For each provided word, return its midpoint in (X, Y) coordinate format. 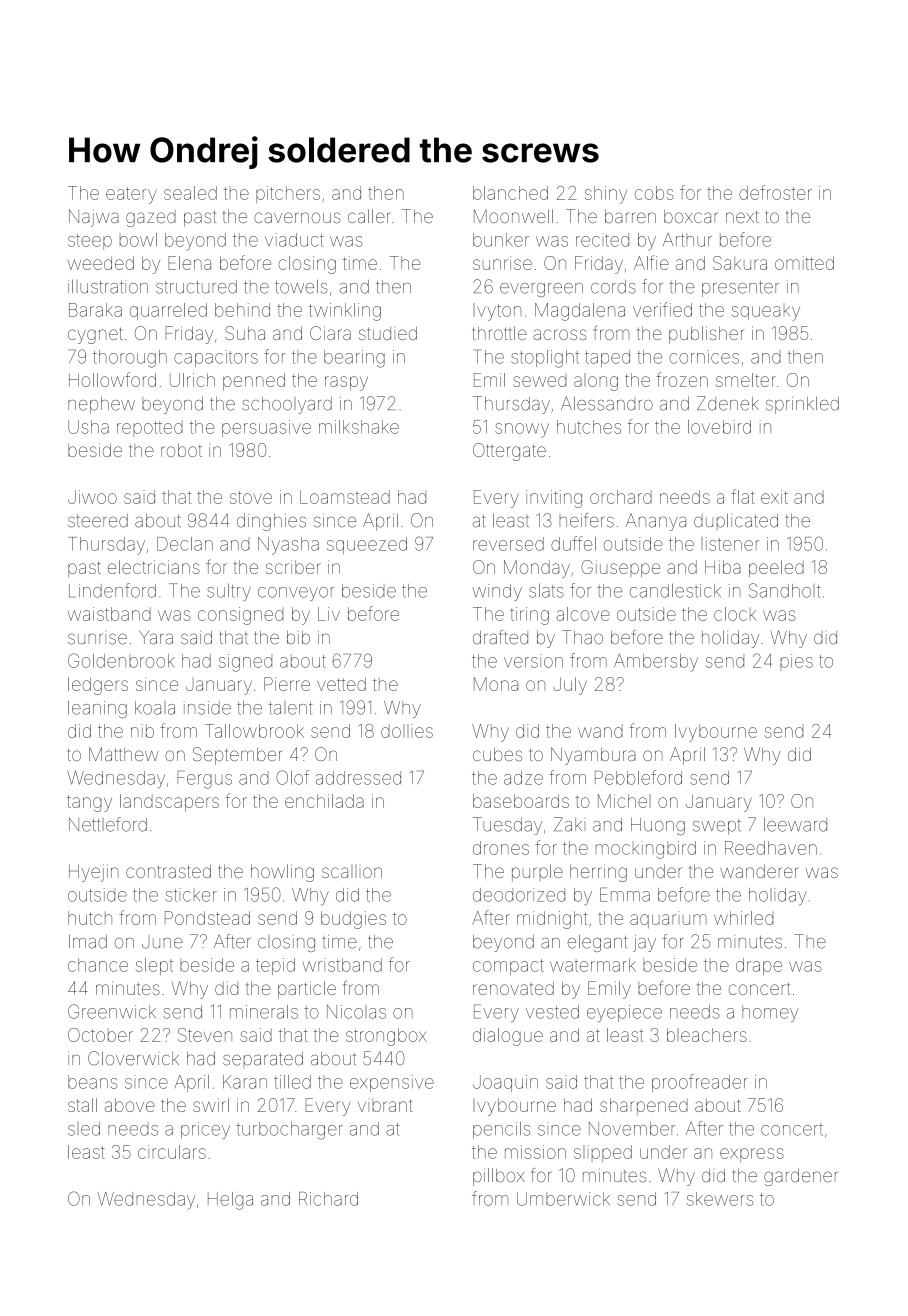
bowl (138, 240)
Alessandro (607, 403)
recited (602, 240)
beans (92, 1082)
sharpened (644, 1106)
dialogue (508, 1037)
